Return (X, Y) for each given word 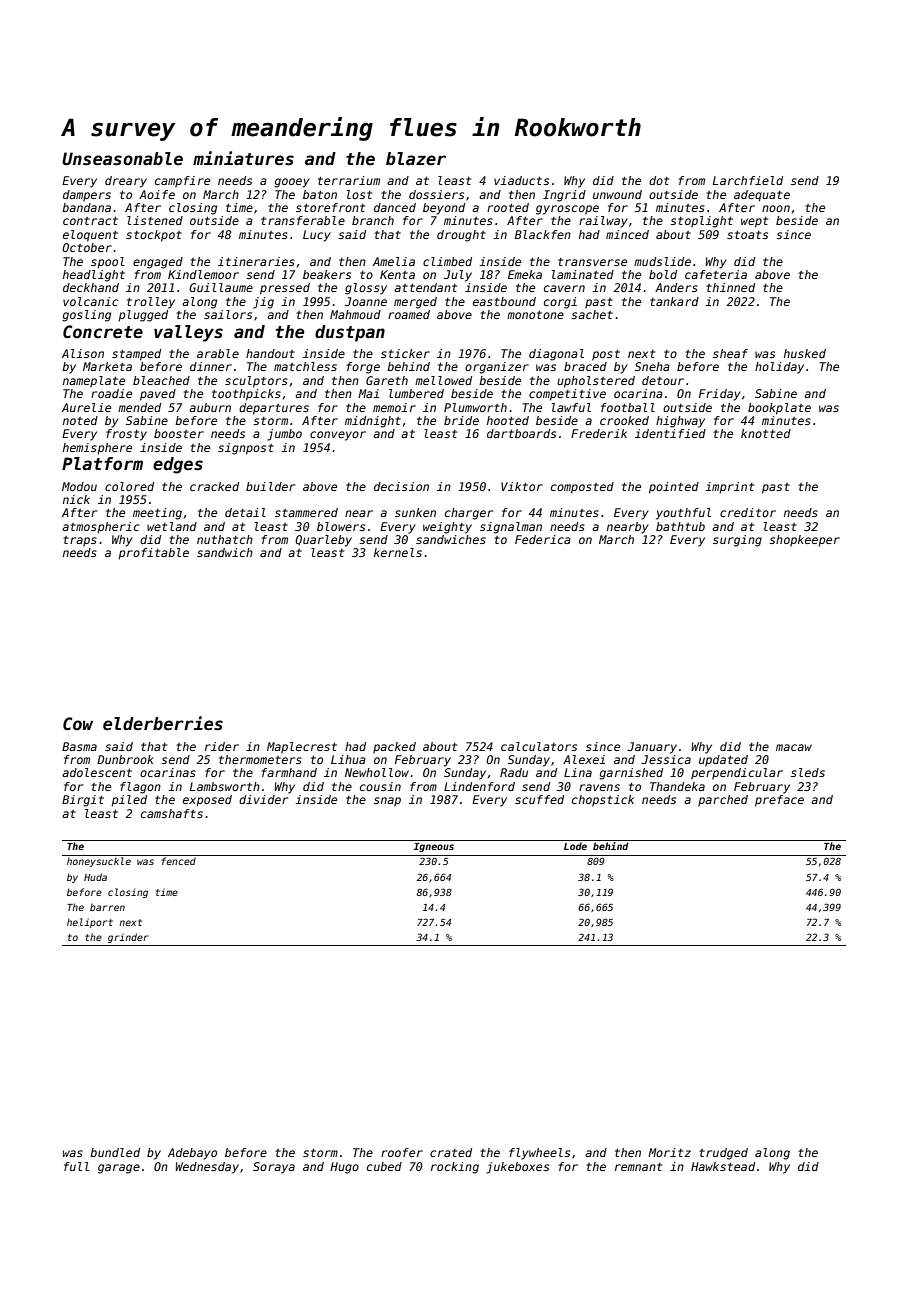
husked (805, 353)
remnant (638, 1167)
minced (627, 234)
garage (119, 1169)
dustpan (350, 333)
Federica (543, 539)
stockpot (154, 236)
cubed (384, 1166)
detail (245, 512)
